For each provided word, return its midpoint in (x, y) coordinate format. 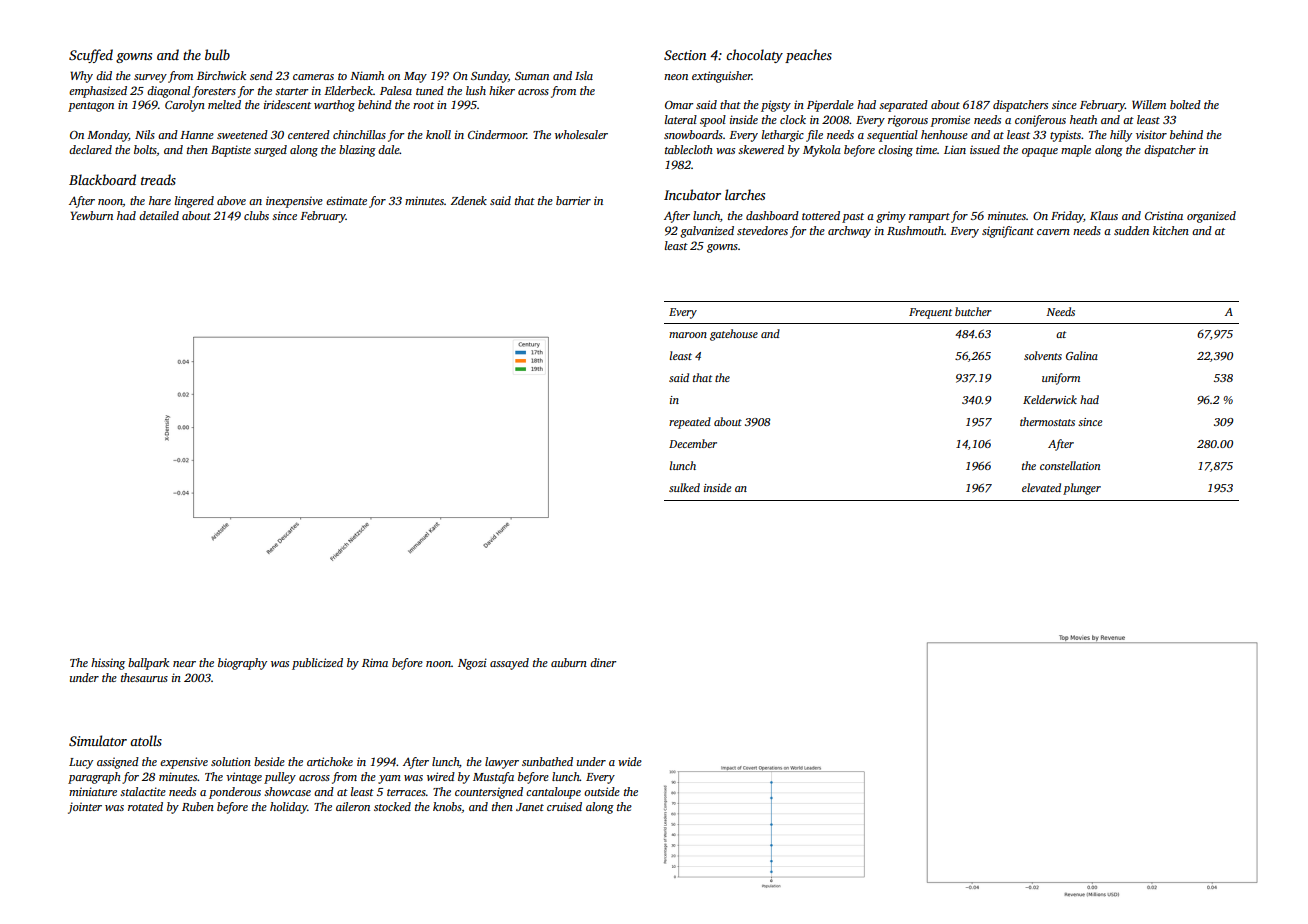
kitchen (1171, 230)
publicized (317, 664)
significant (1008, 232)
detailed (159, 215)
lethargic (783, 136)
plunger (1082, 489)
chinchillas (359, 134)
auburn (569, 662)
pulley (280, 778)
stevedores (762, 230)
